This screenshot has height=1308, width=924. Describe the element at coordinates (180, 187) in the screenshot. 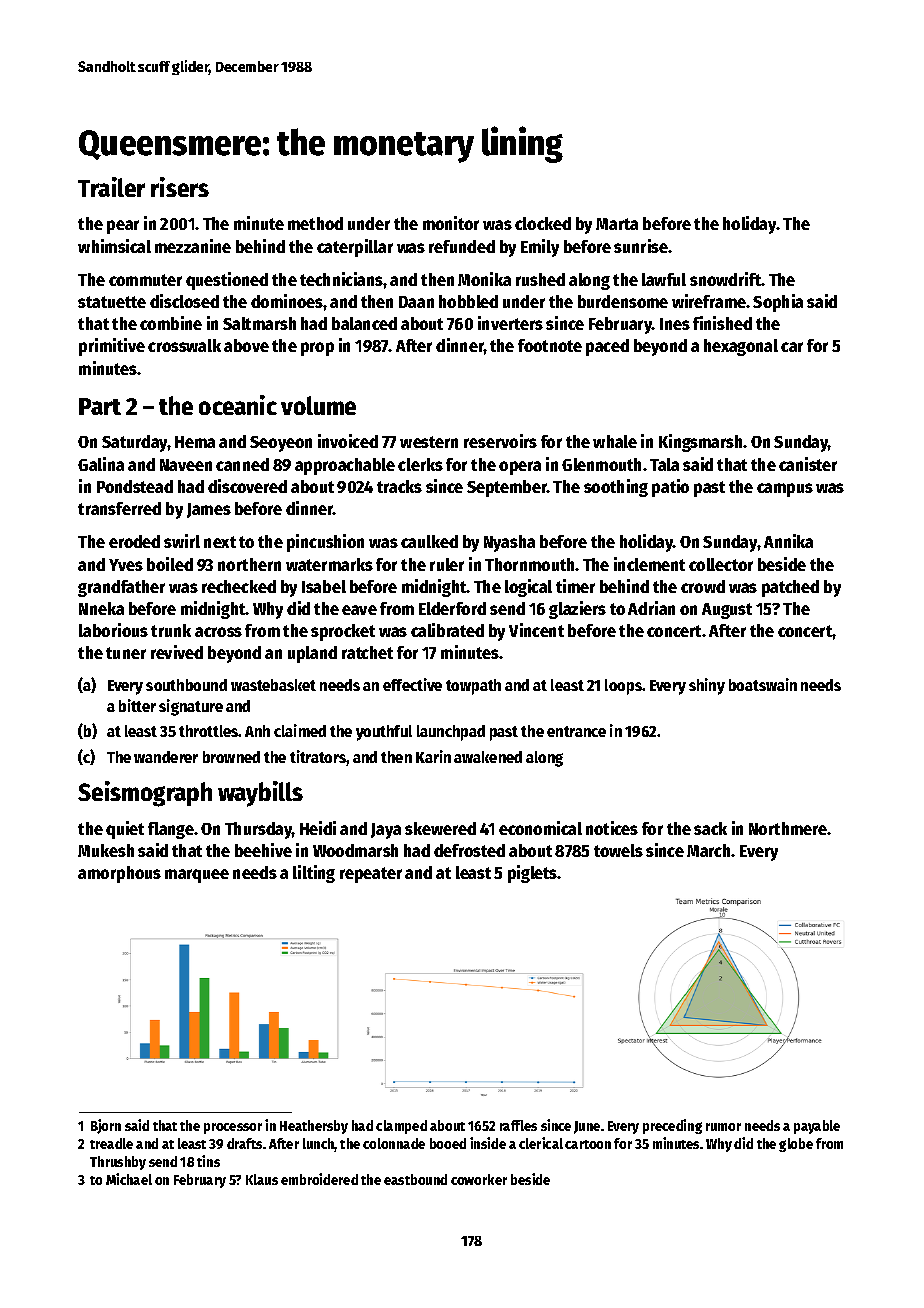

I see `risers` at that location.
